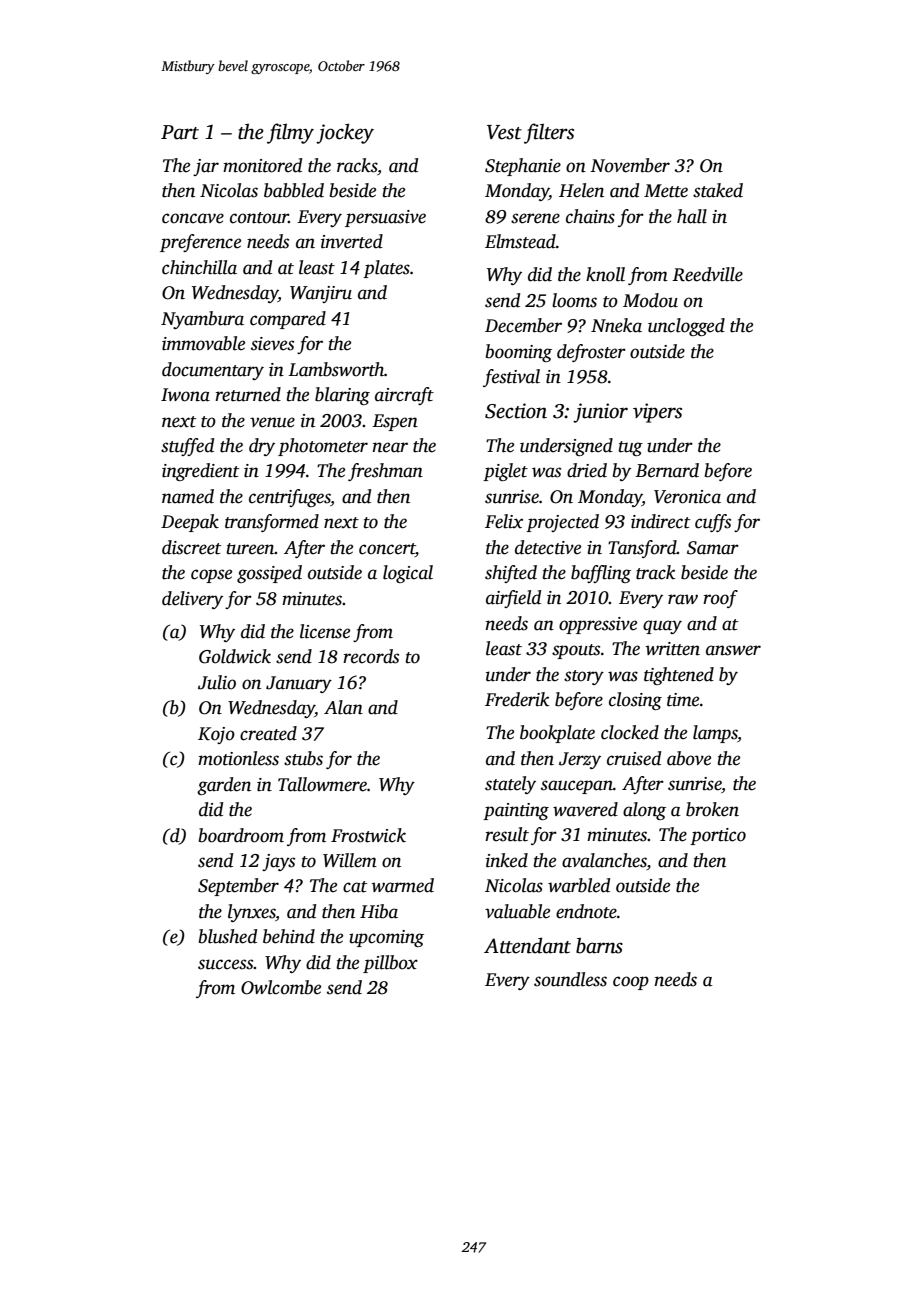  I want to click on Part, so click(180, 132).
